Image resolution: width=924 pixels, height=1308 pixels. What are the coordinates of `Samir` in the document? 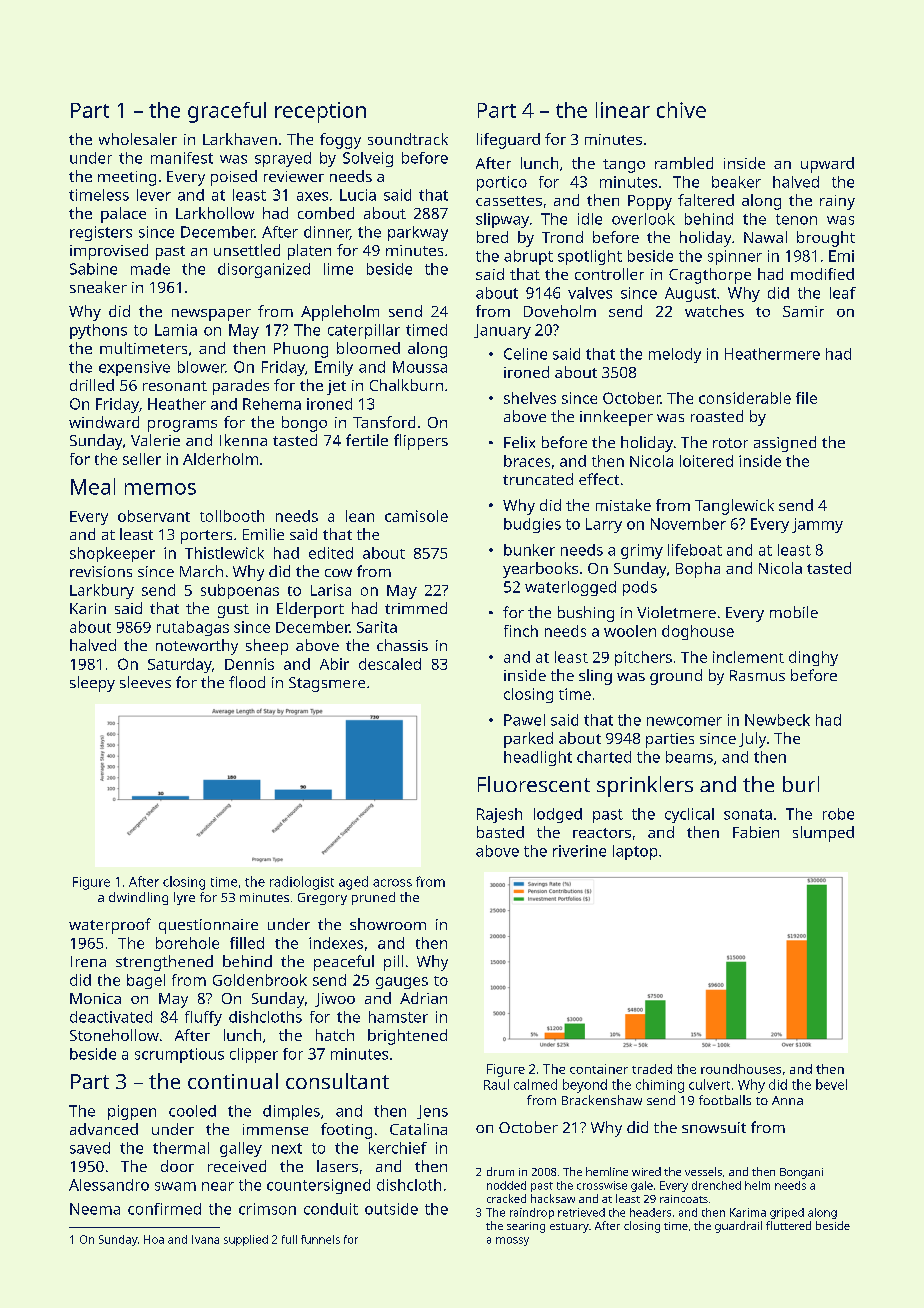 It's located at (803, 311).
